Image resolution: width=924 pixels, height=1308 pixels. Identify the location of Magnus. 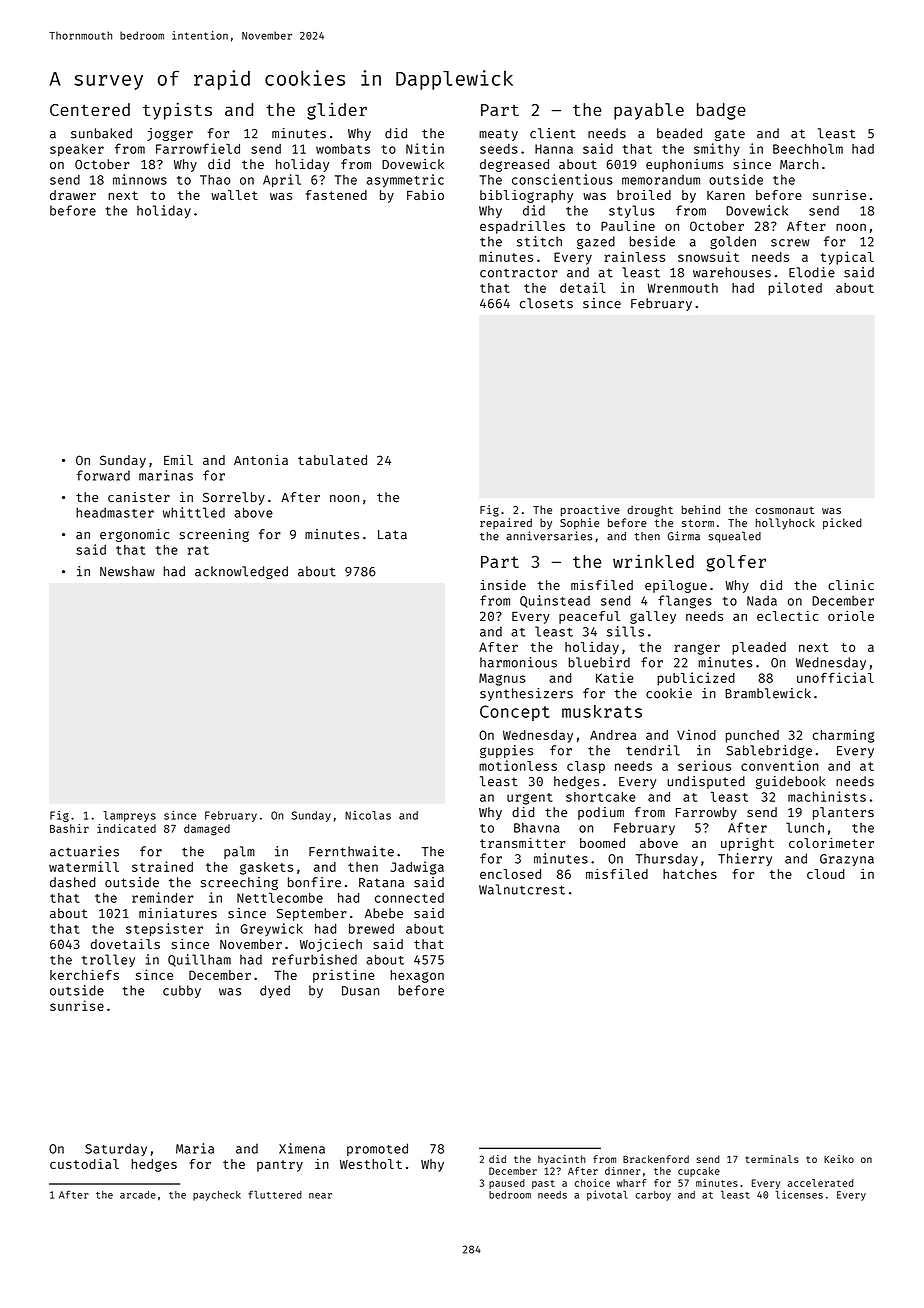
(502, 679).
